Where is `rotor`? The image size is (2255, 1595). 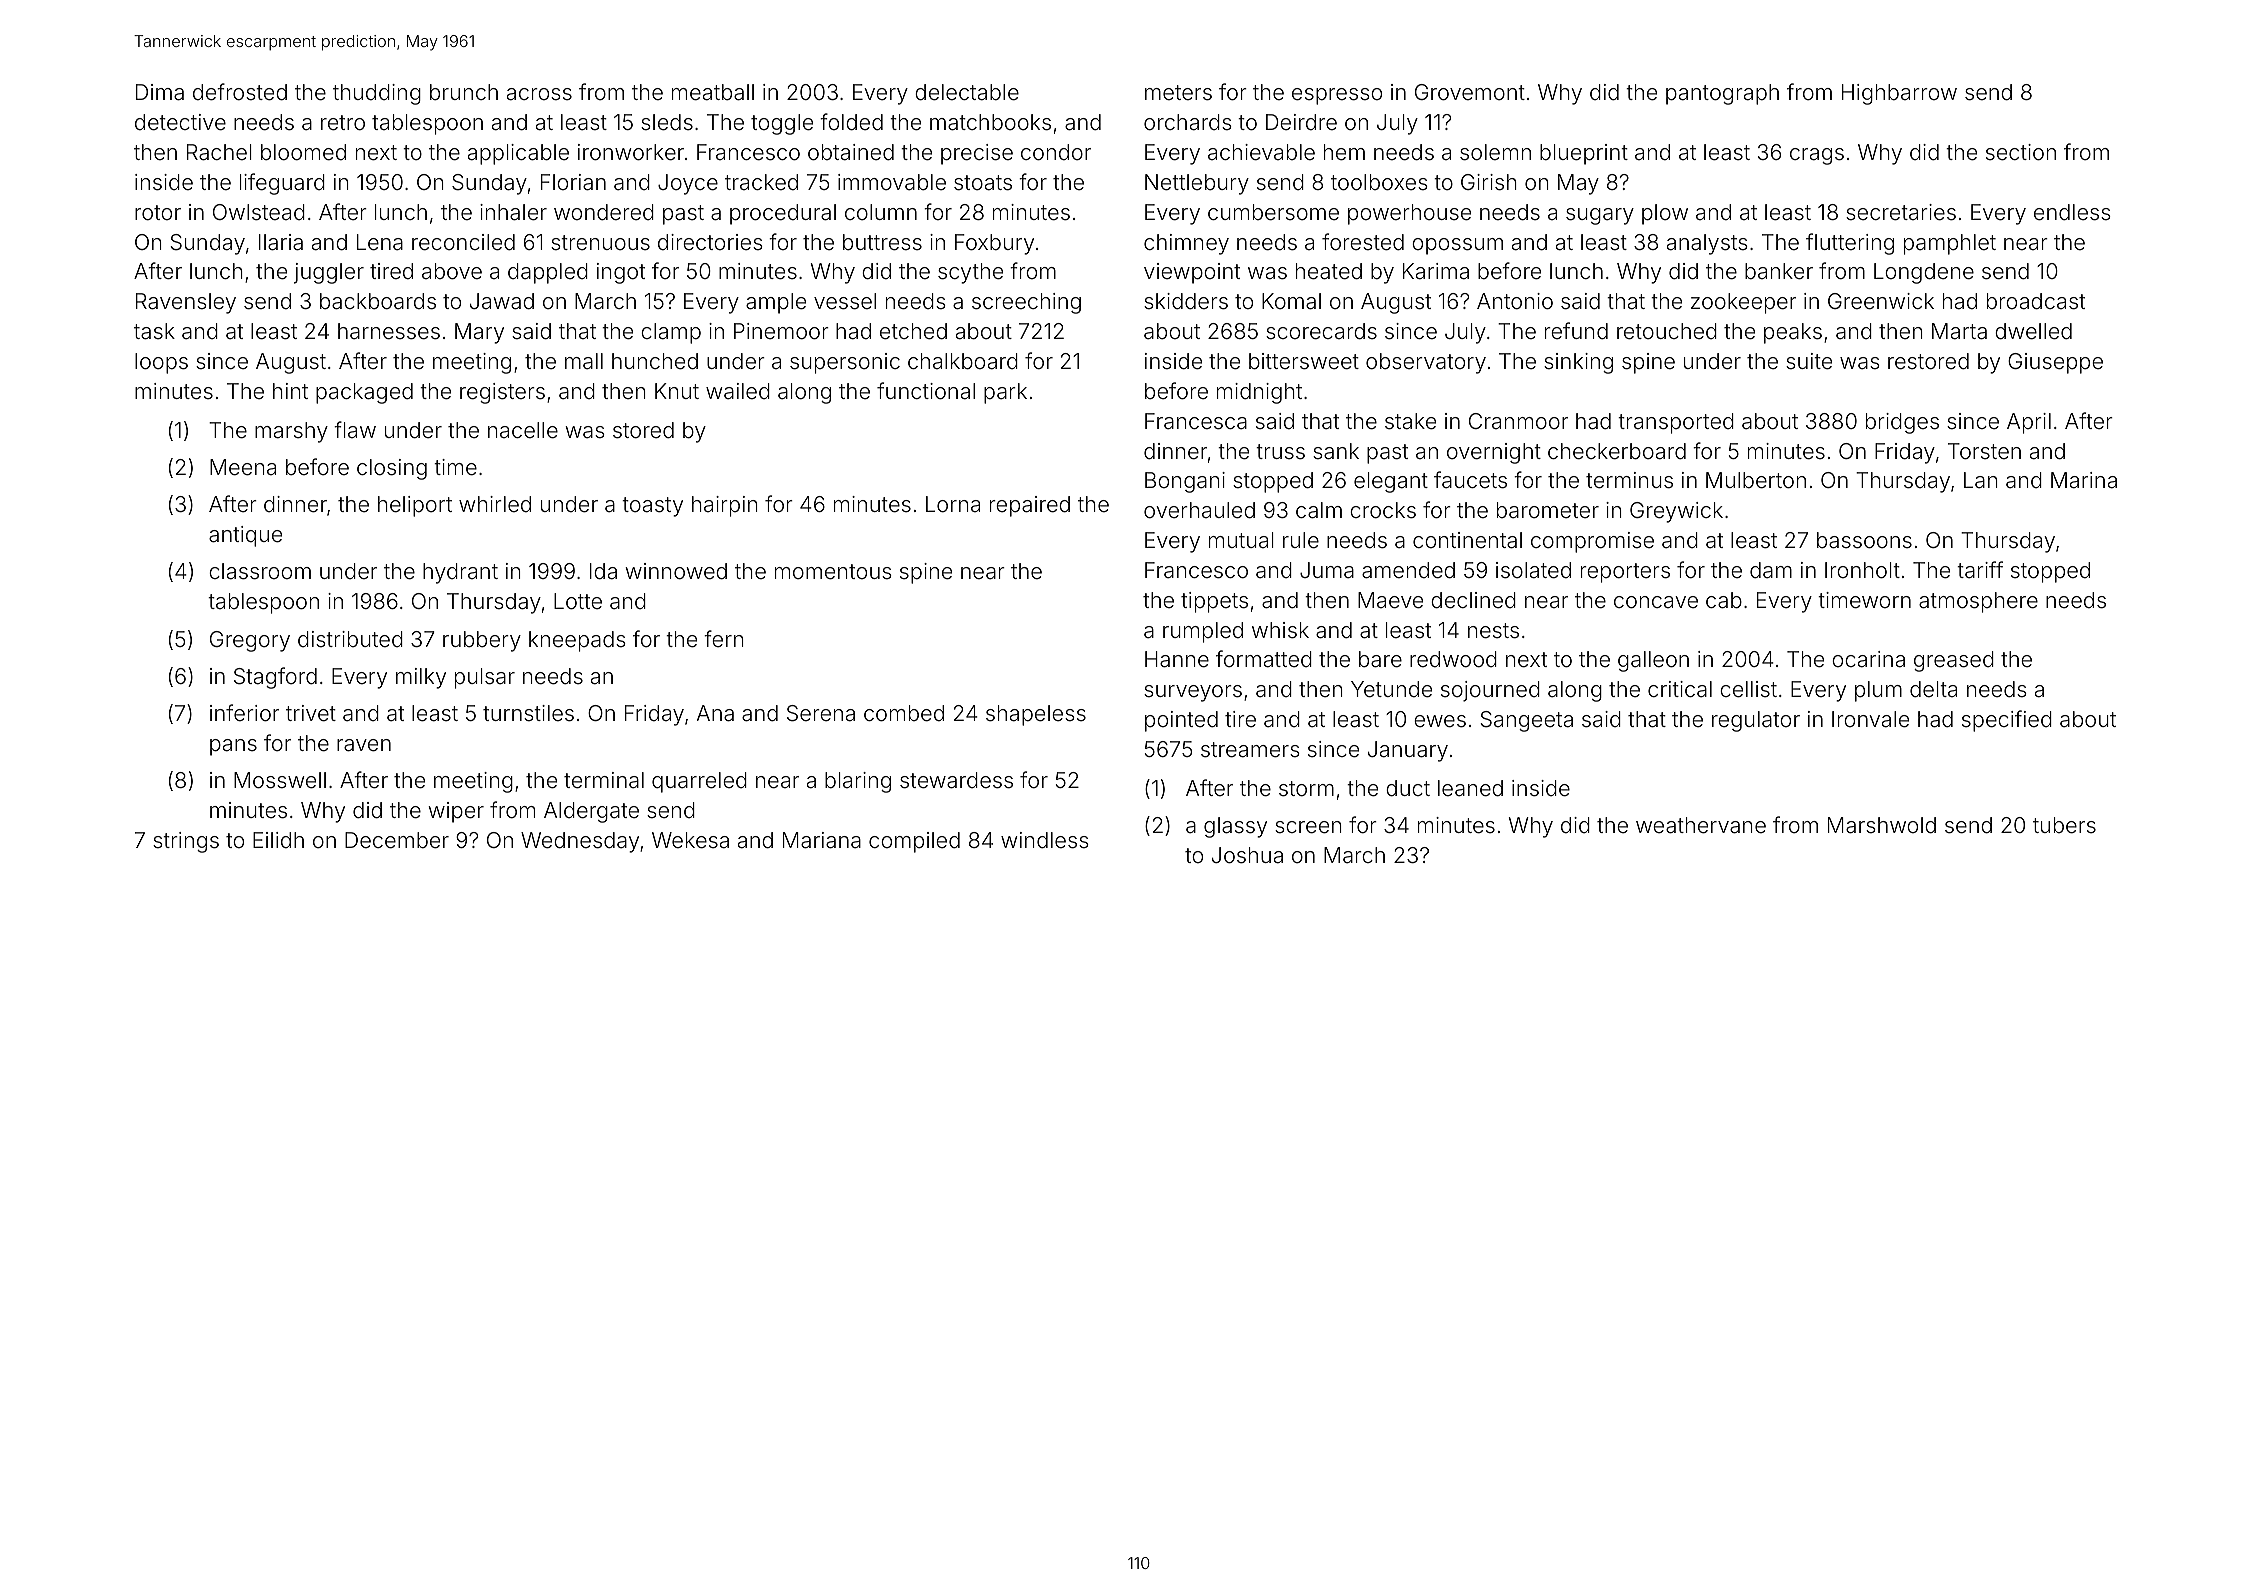
rotor is located at coordinates (158, 213).
